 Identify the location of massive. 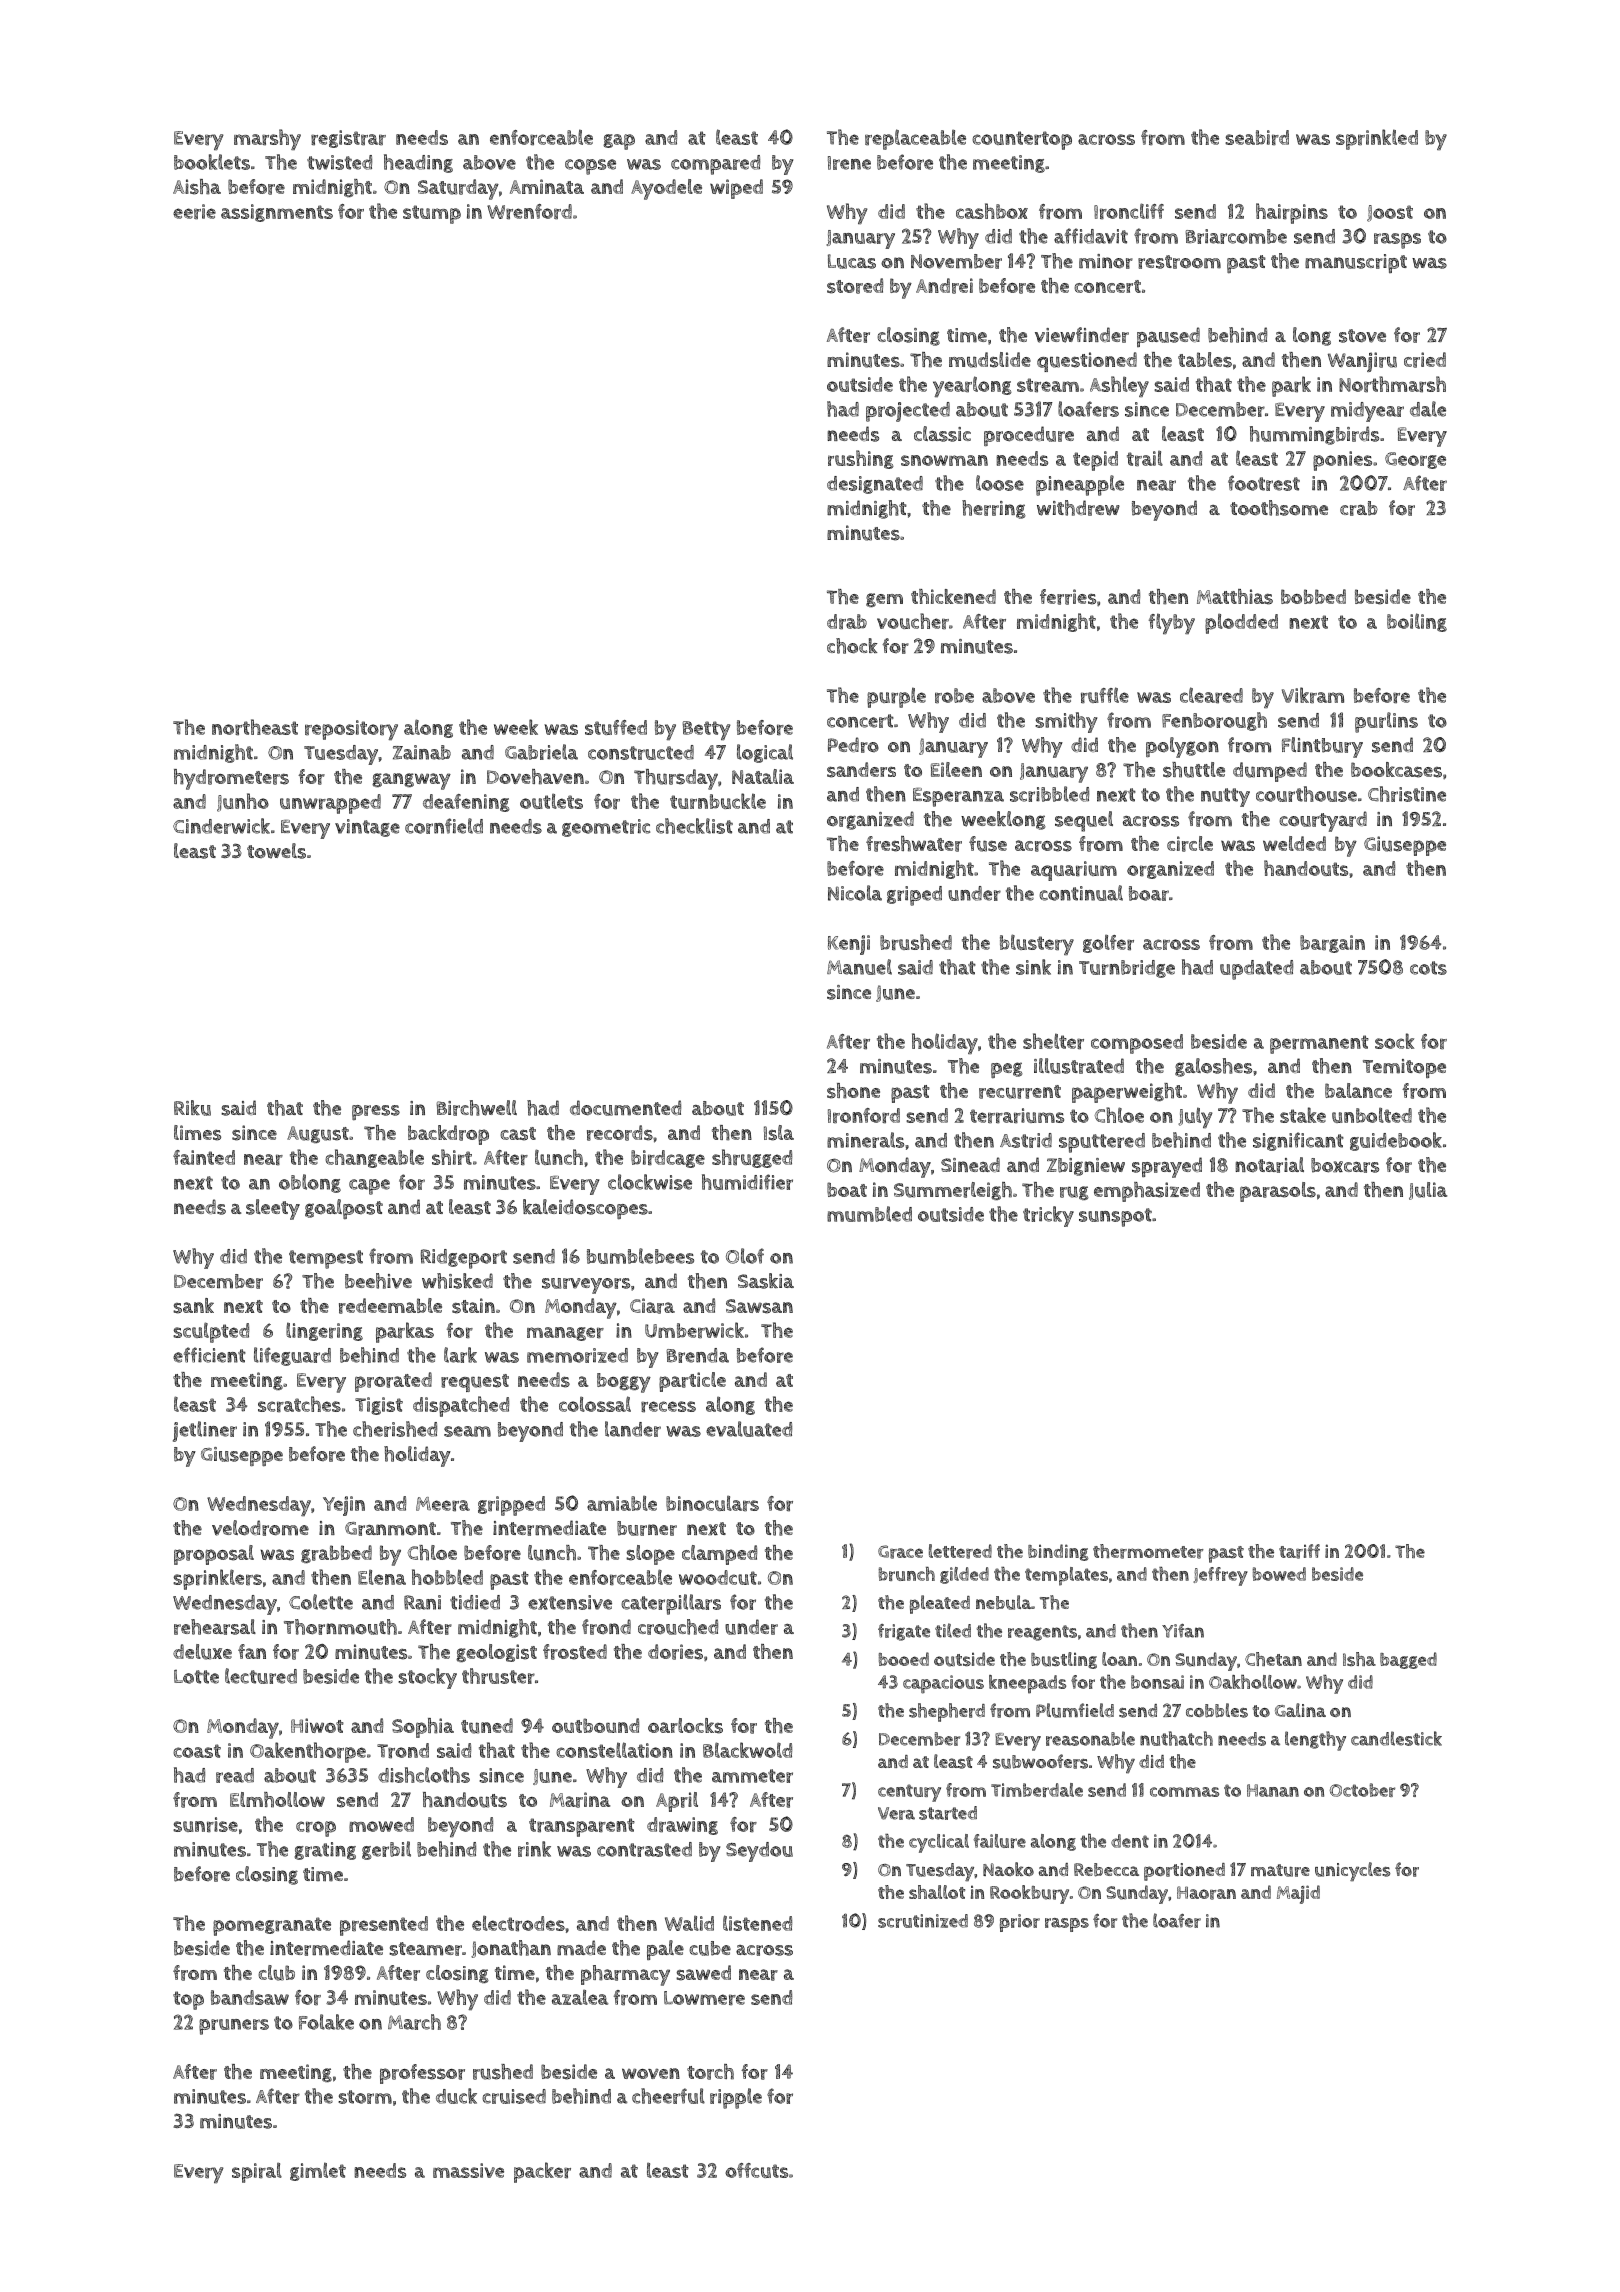
(468, 2170).
